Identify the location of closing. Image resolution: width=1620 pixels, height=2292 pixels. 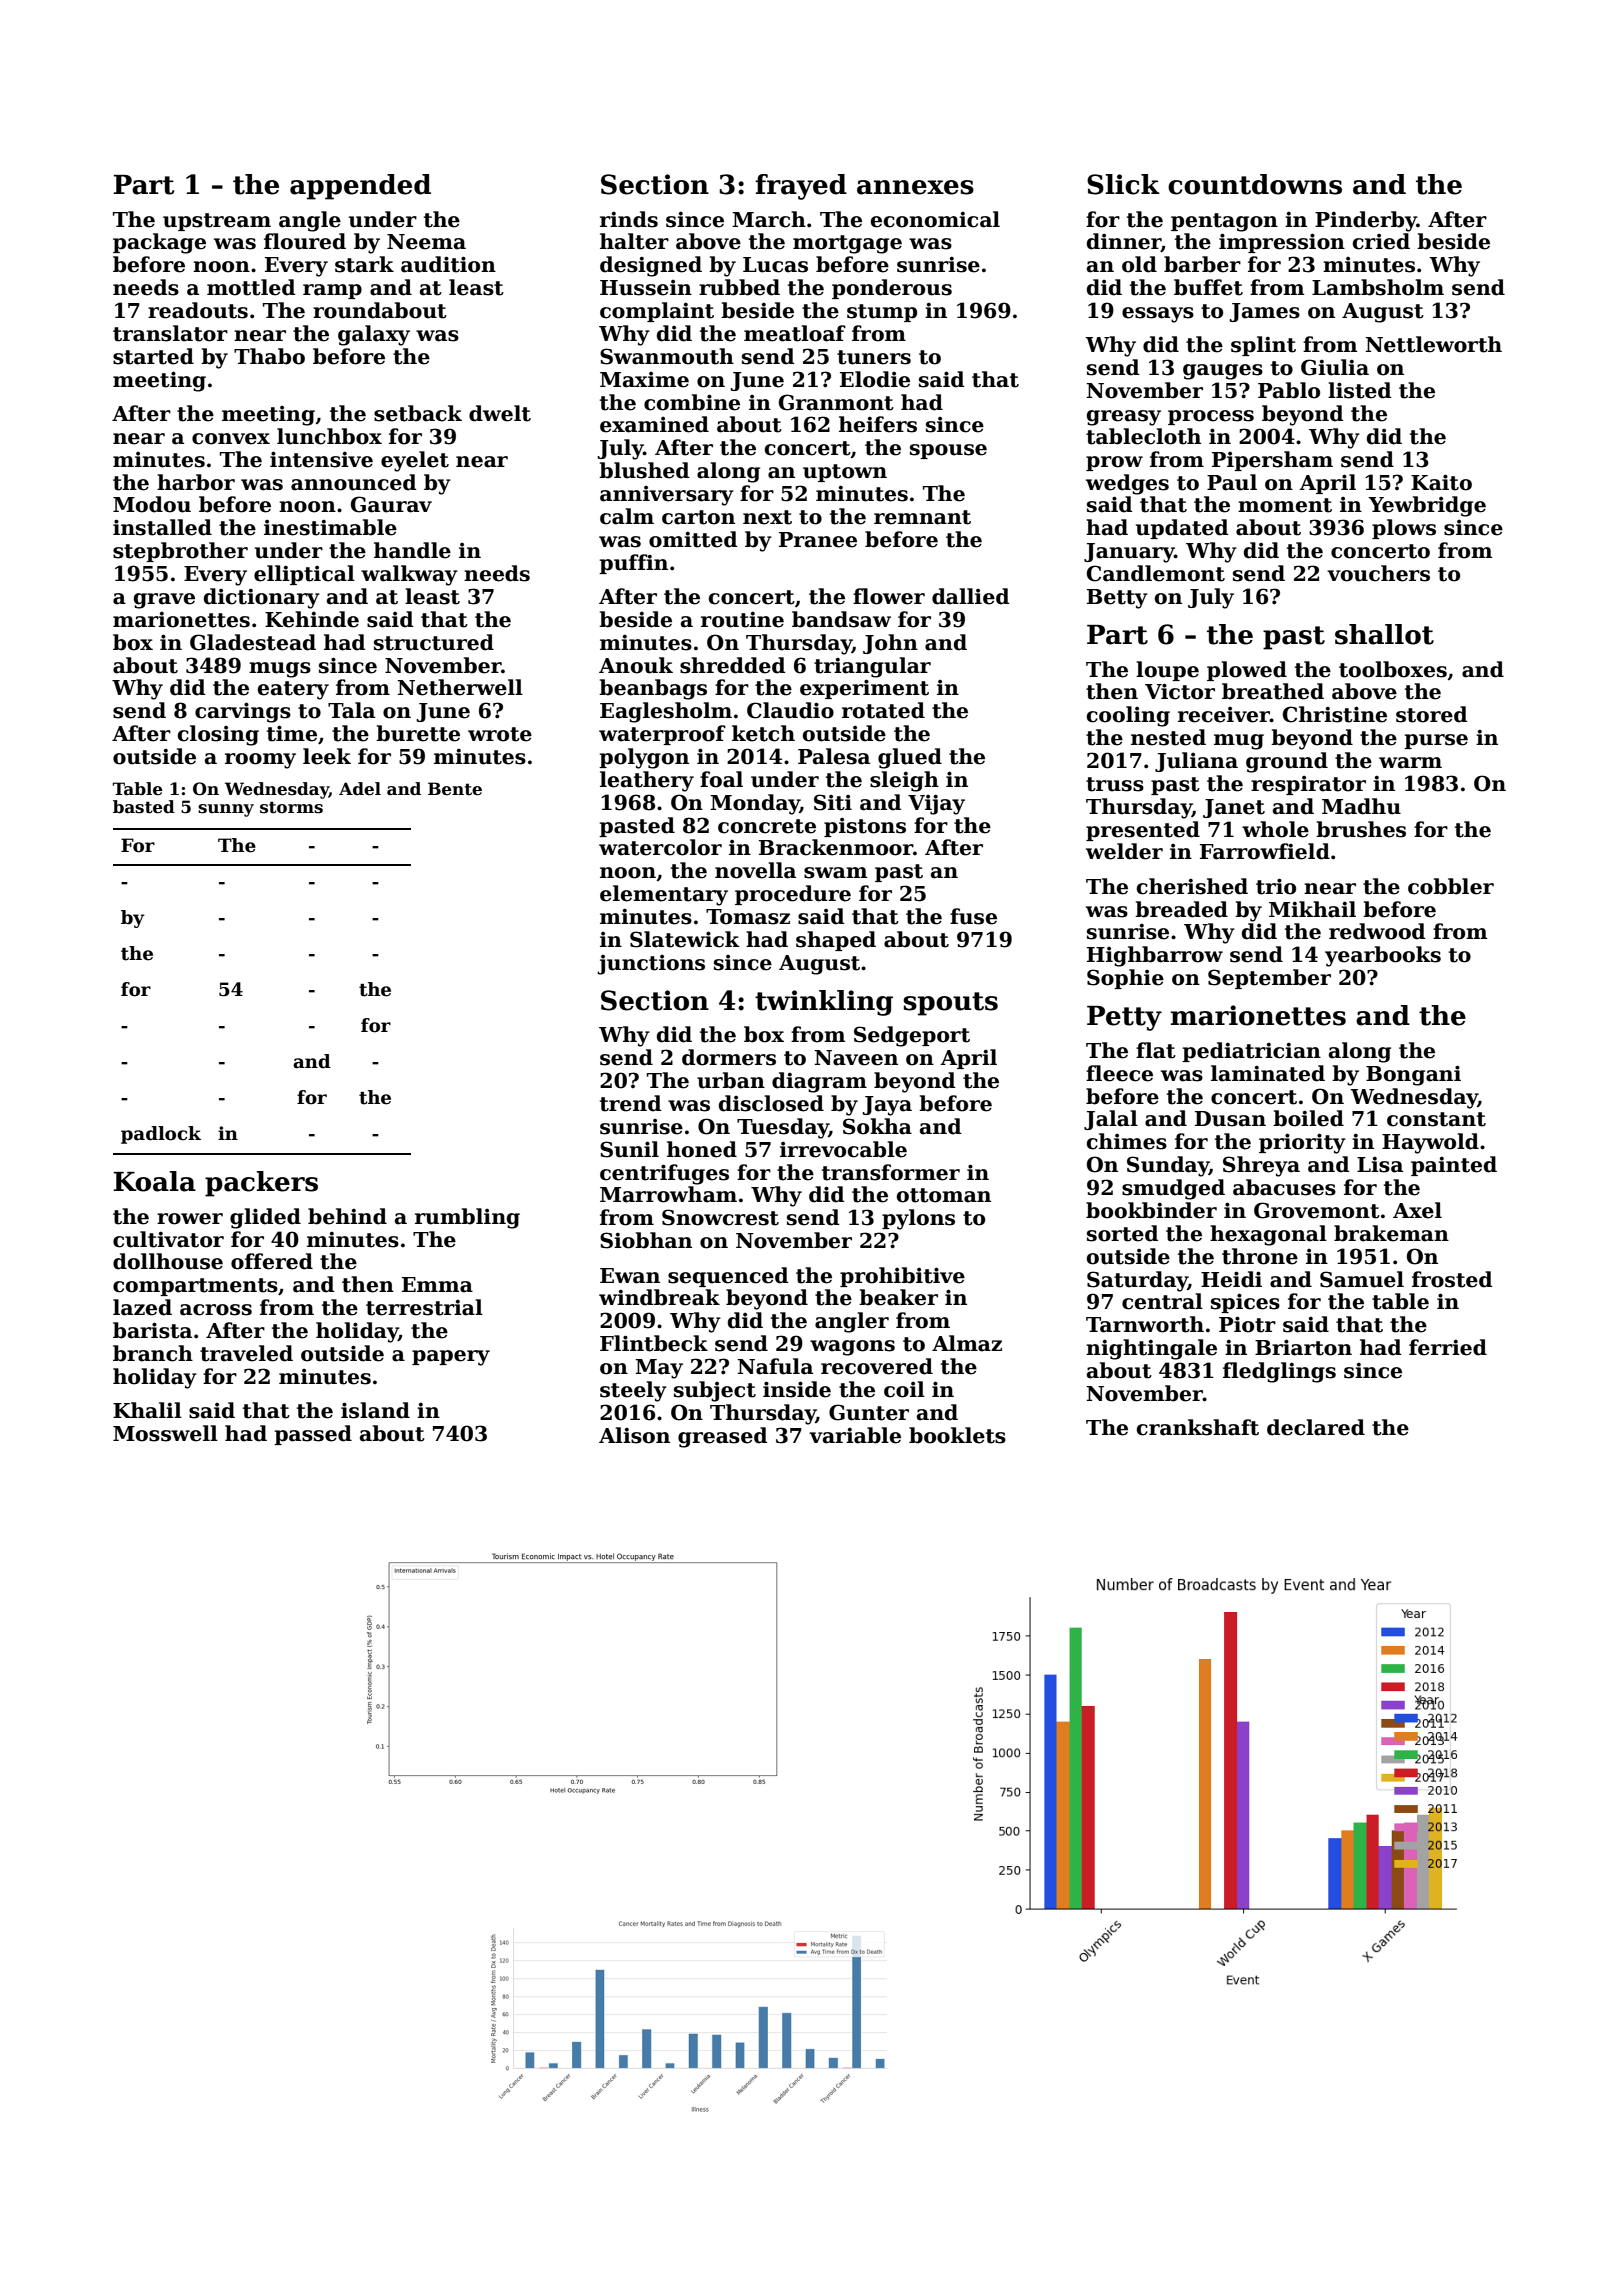
(218, 735).
